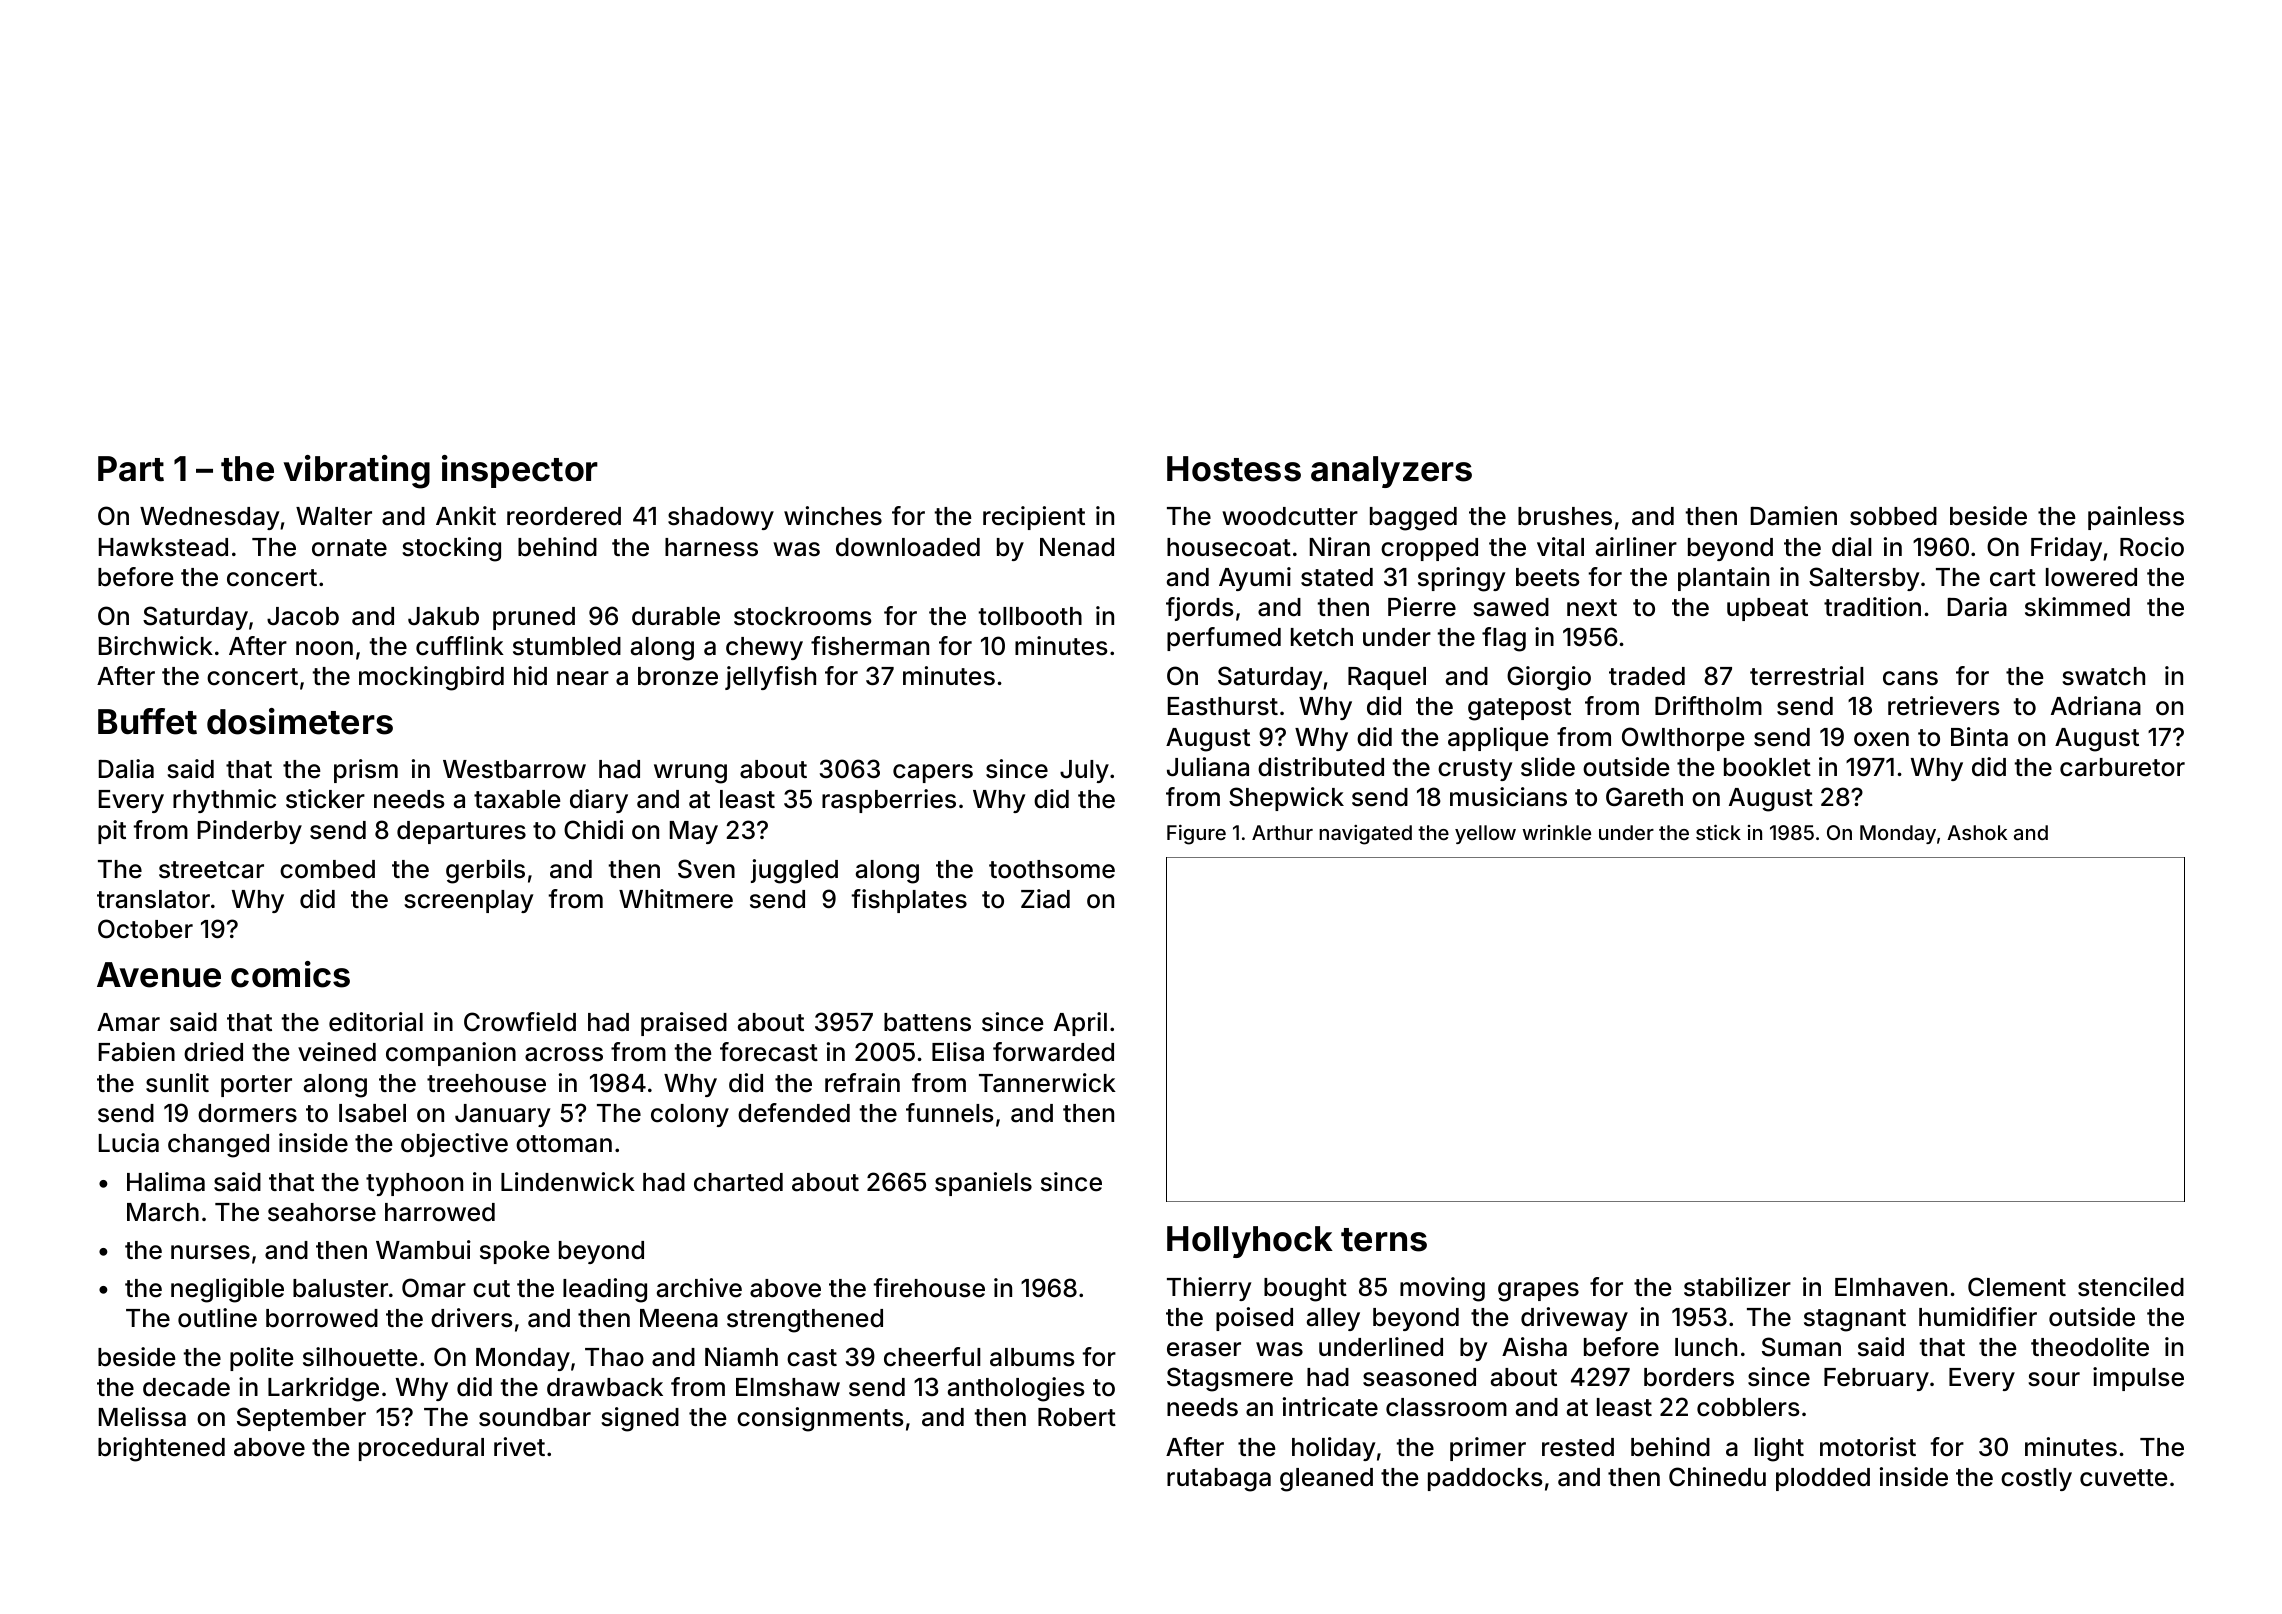  Describe the element at coordinates (1384, 1240) in the image. I see `terns` at that location.
